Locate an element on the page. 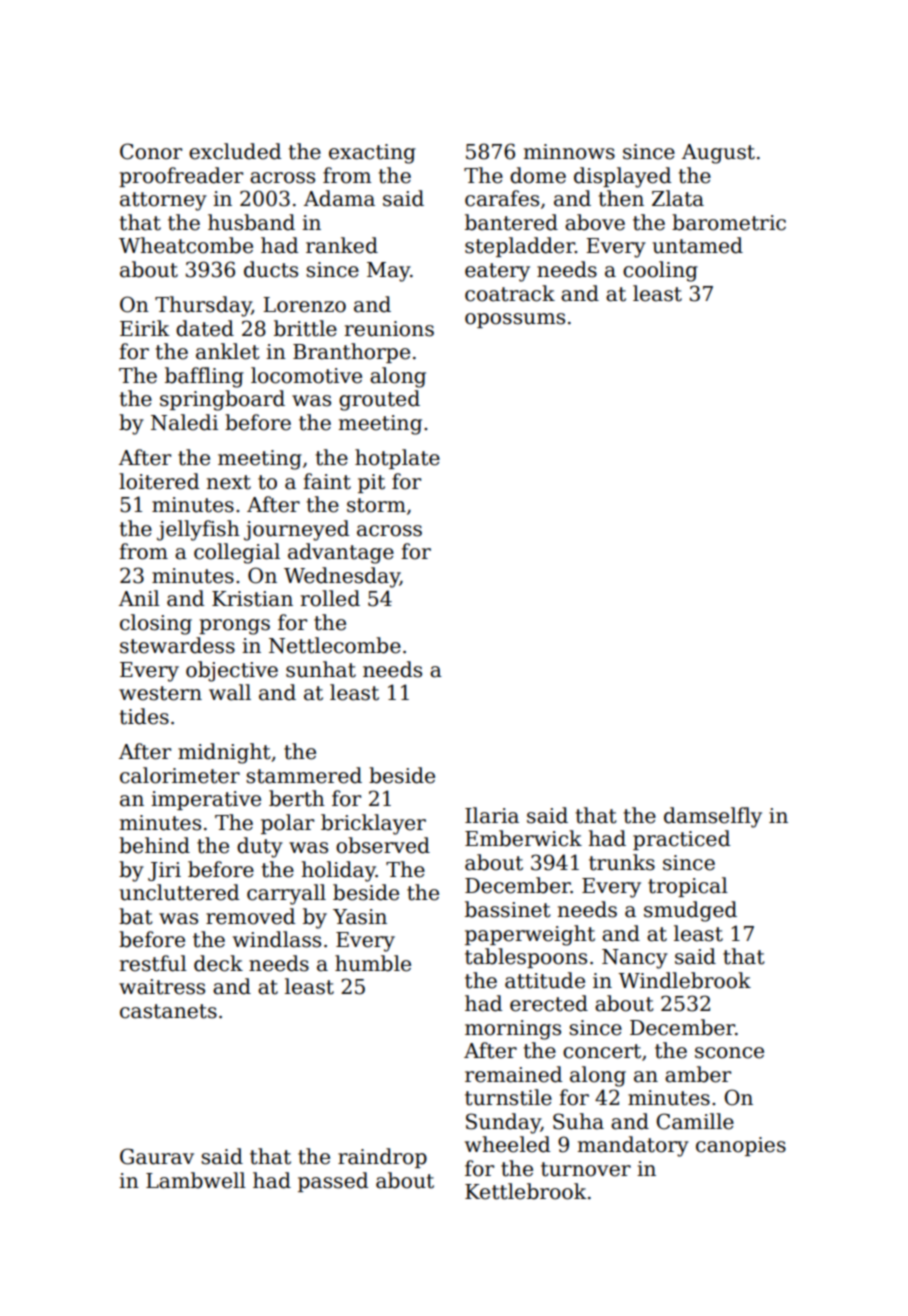 This page has width=908, height=1316. bat is located at coordinates (136, 916).
